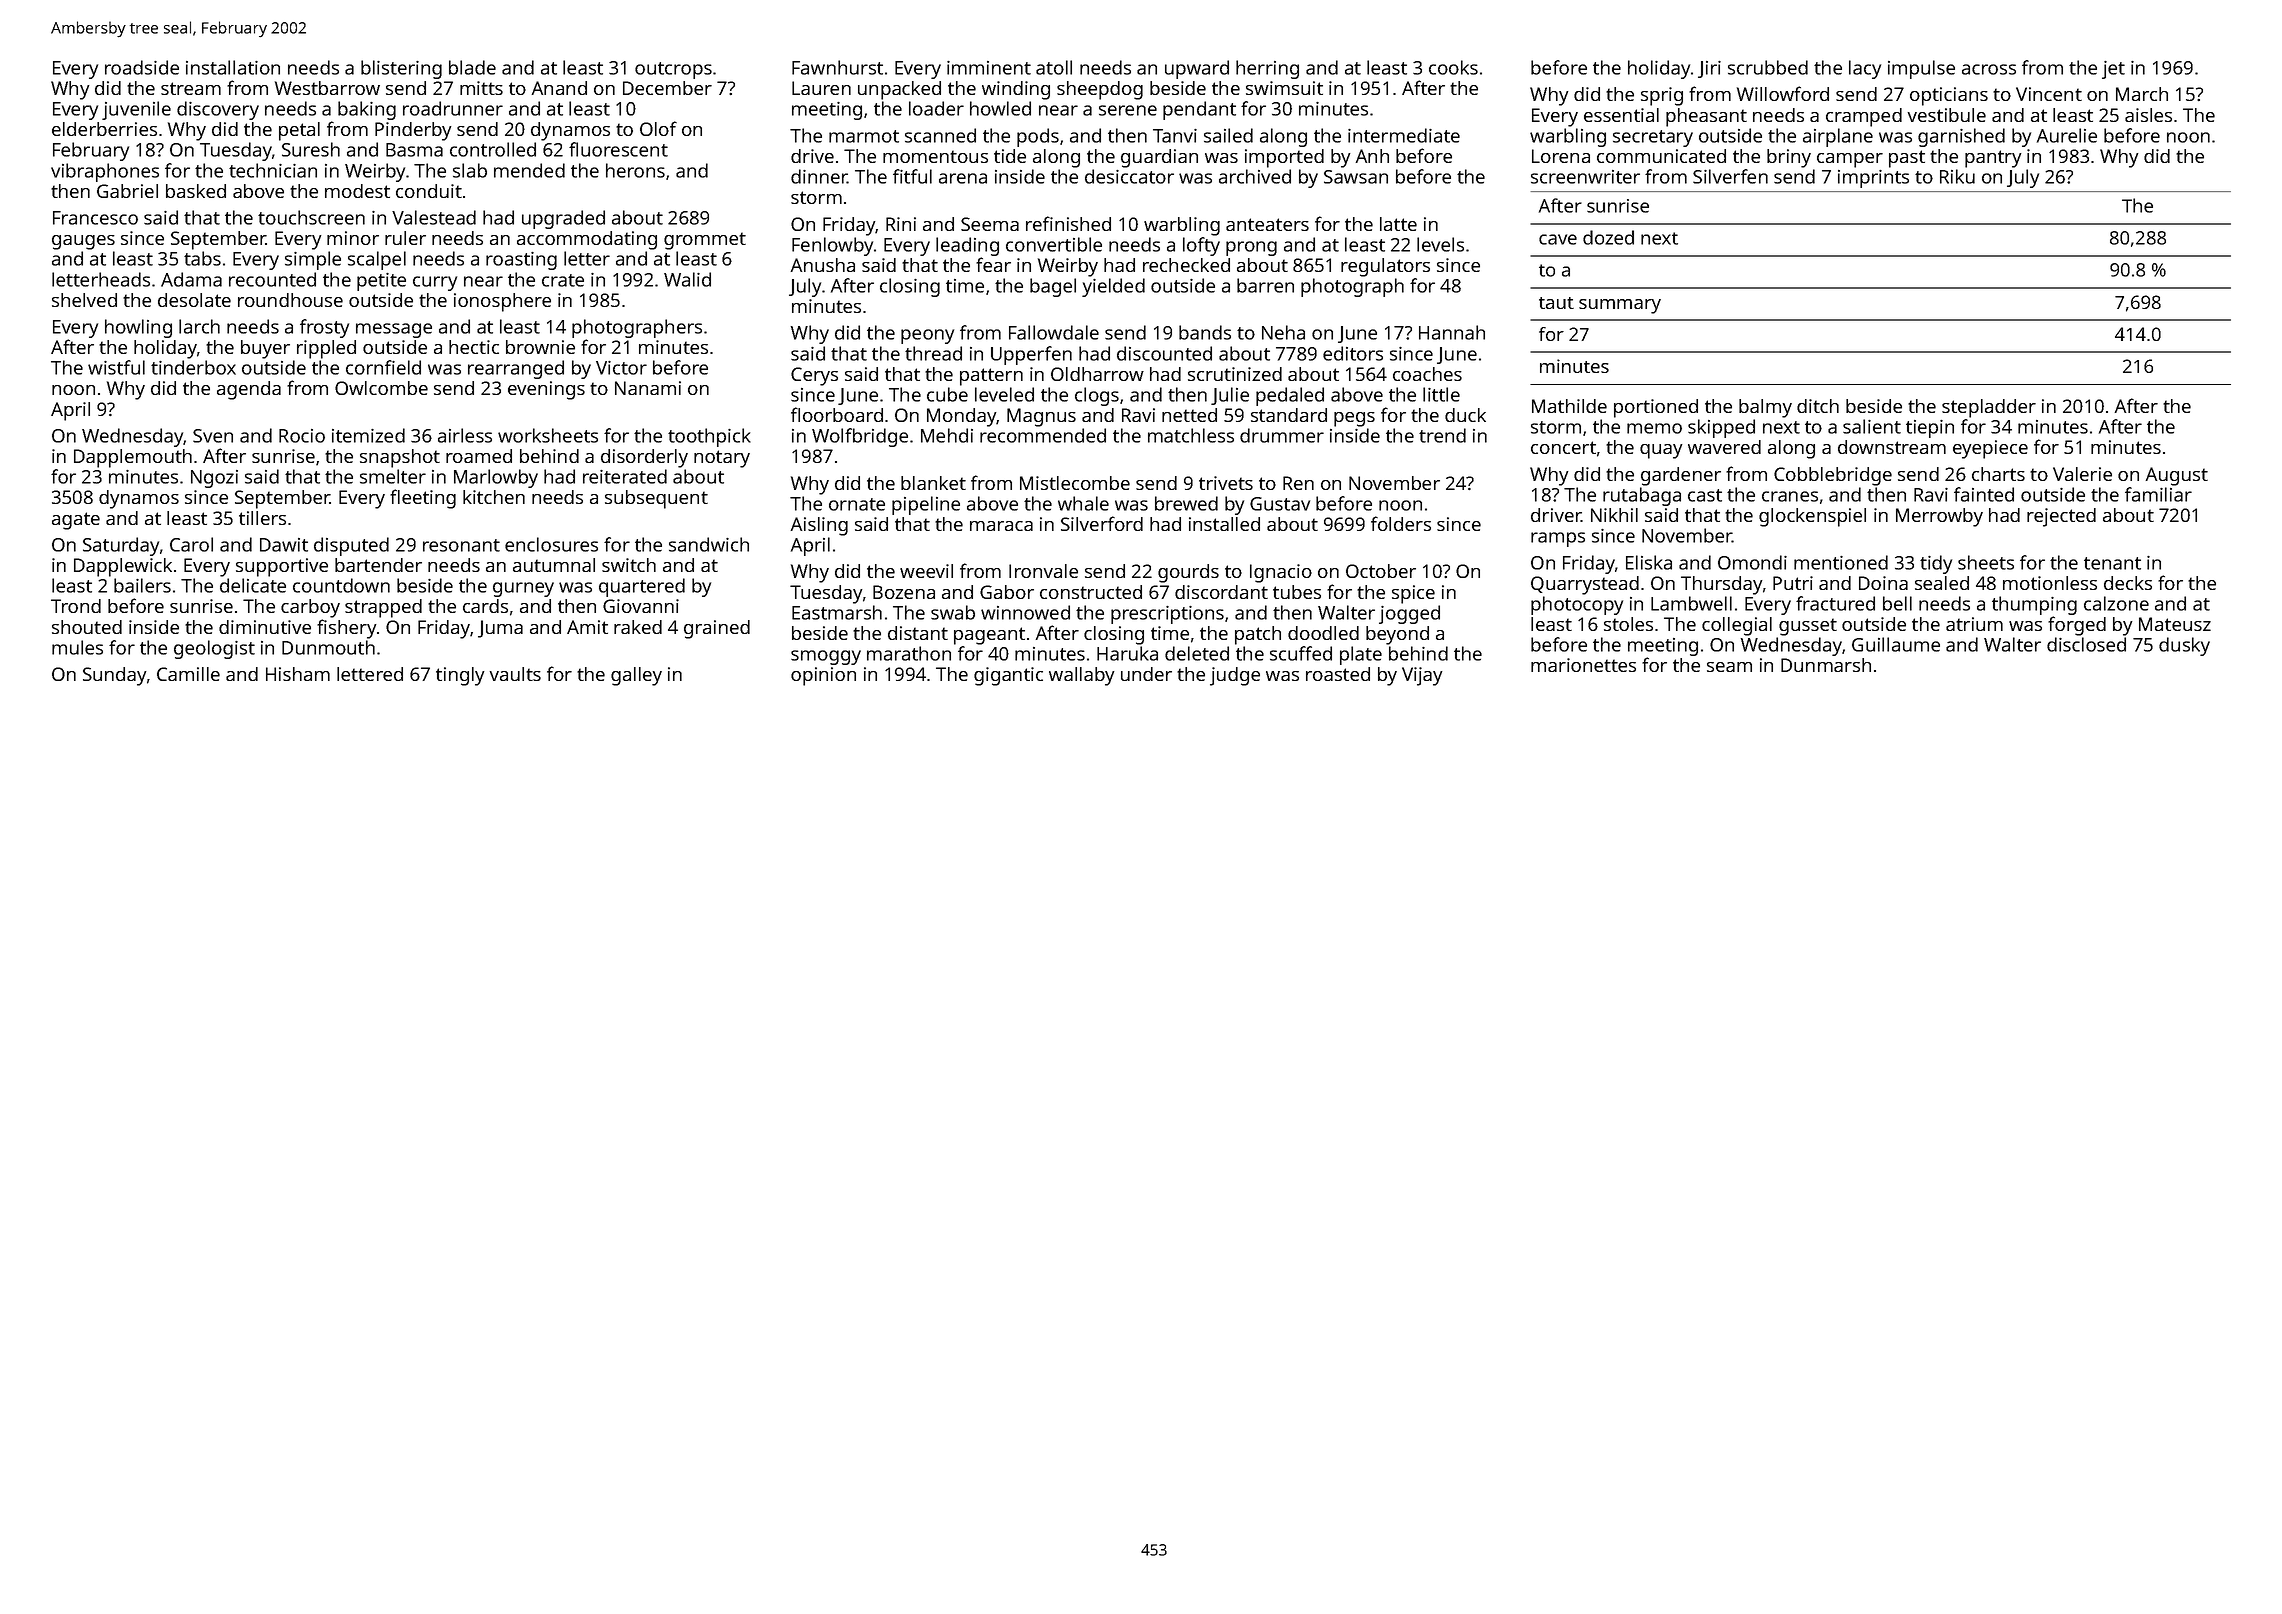 This page has height=1614, width=2282. I want to click on Dapplemouth, so click(133, 458).
